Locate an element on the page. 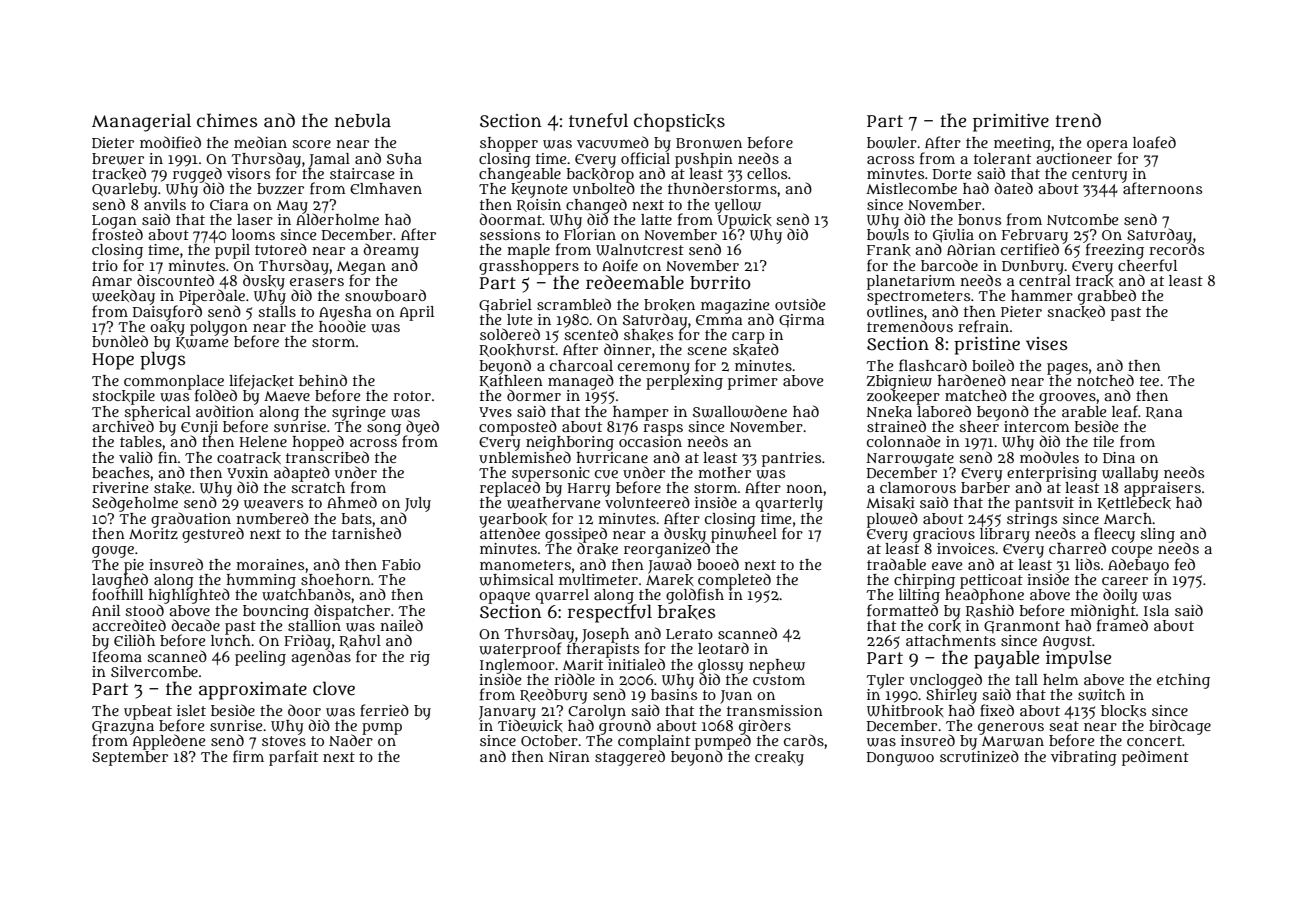 The width and height of the image is (1308, 924). zookeeper is located at coordinates (903, 397).
